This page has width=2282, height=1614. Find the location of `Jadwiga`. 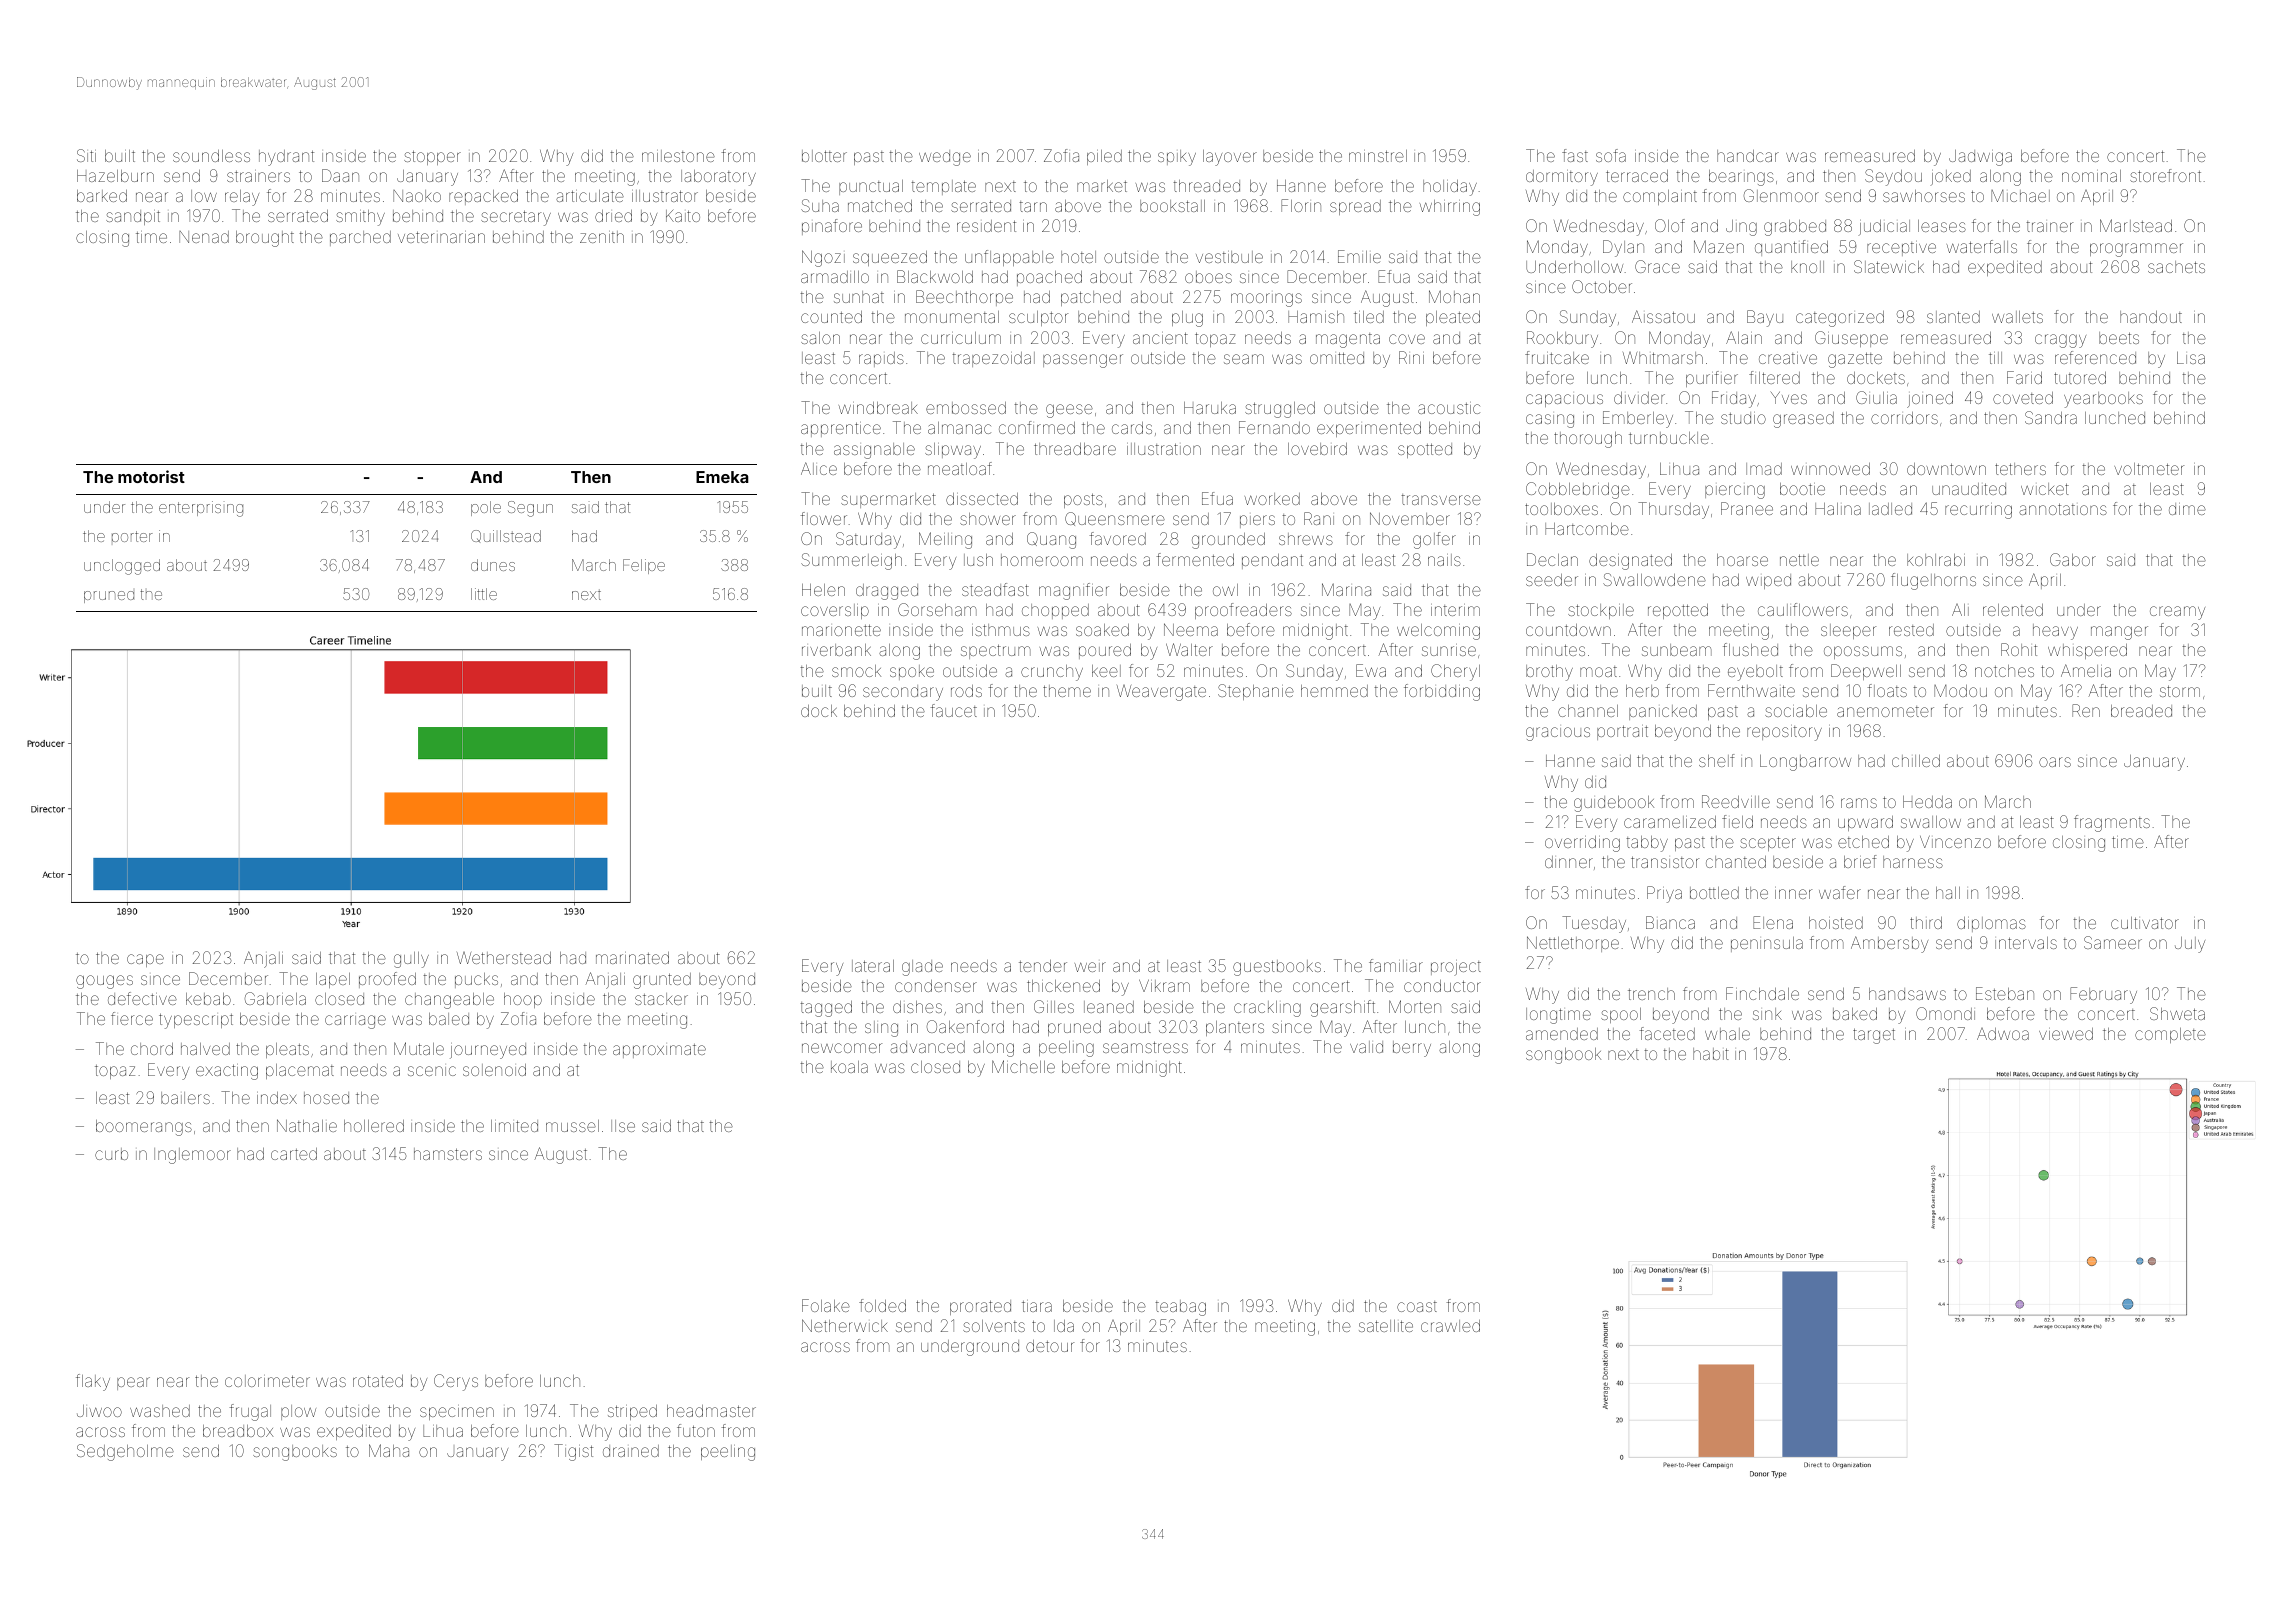

Jadwiga is located at coordinates (1980, 158).
